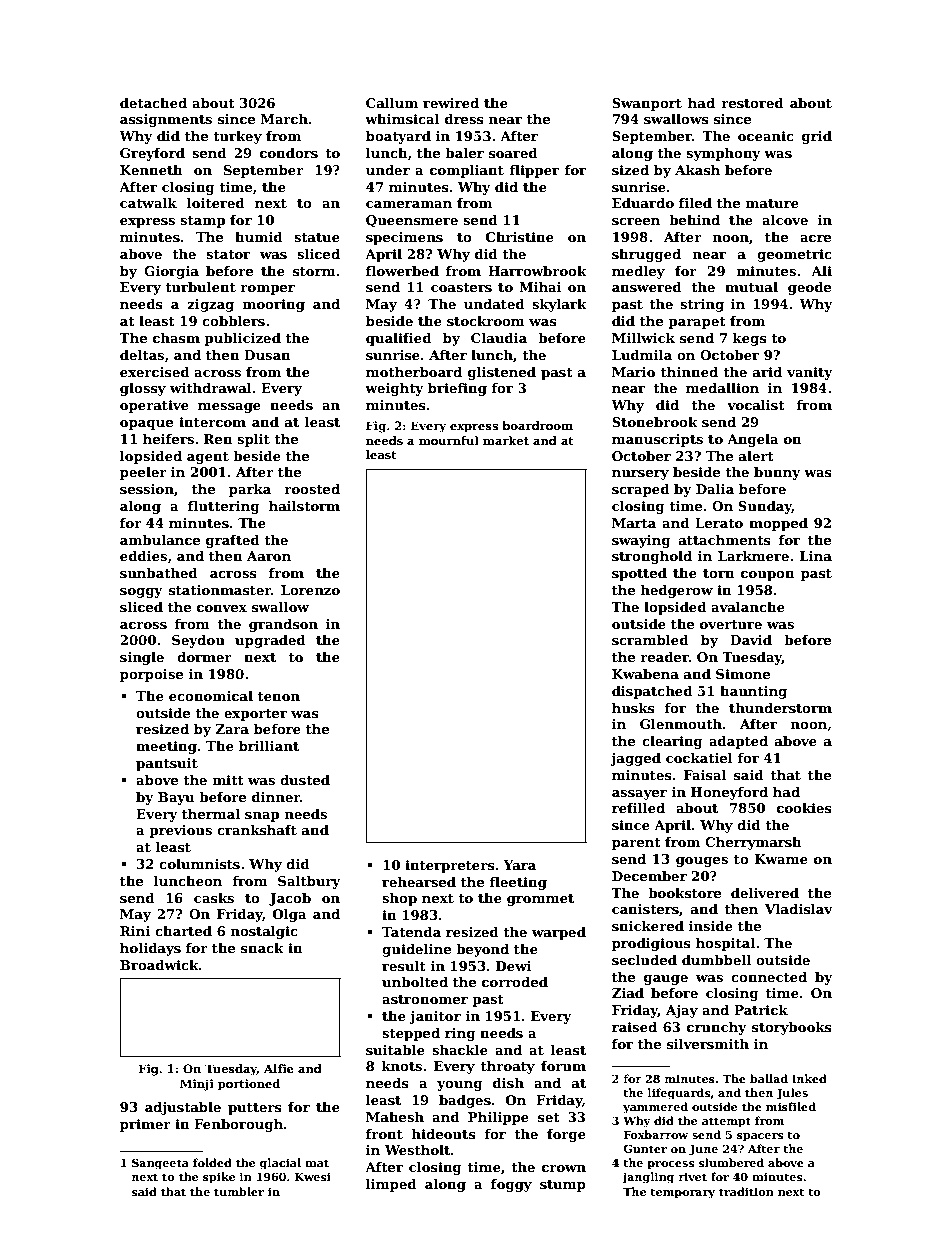 This document has width=952, height=1233. What do you see at coordinates (451, 103) in the document?
I see `rewired` at bounding box center [451, 103].
